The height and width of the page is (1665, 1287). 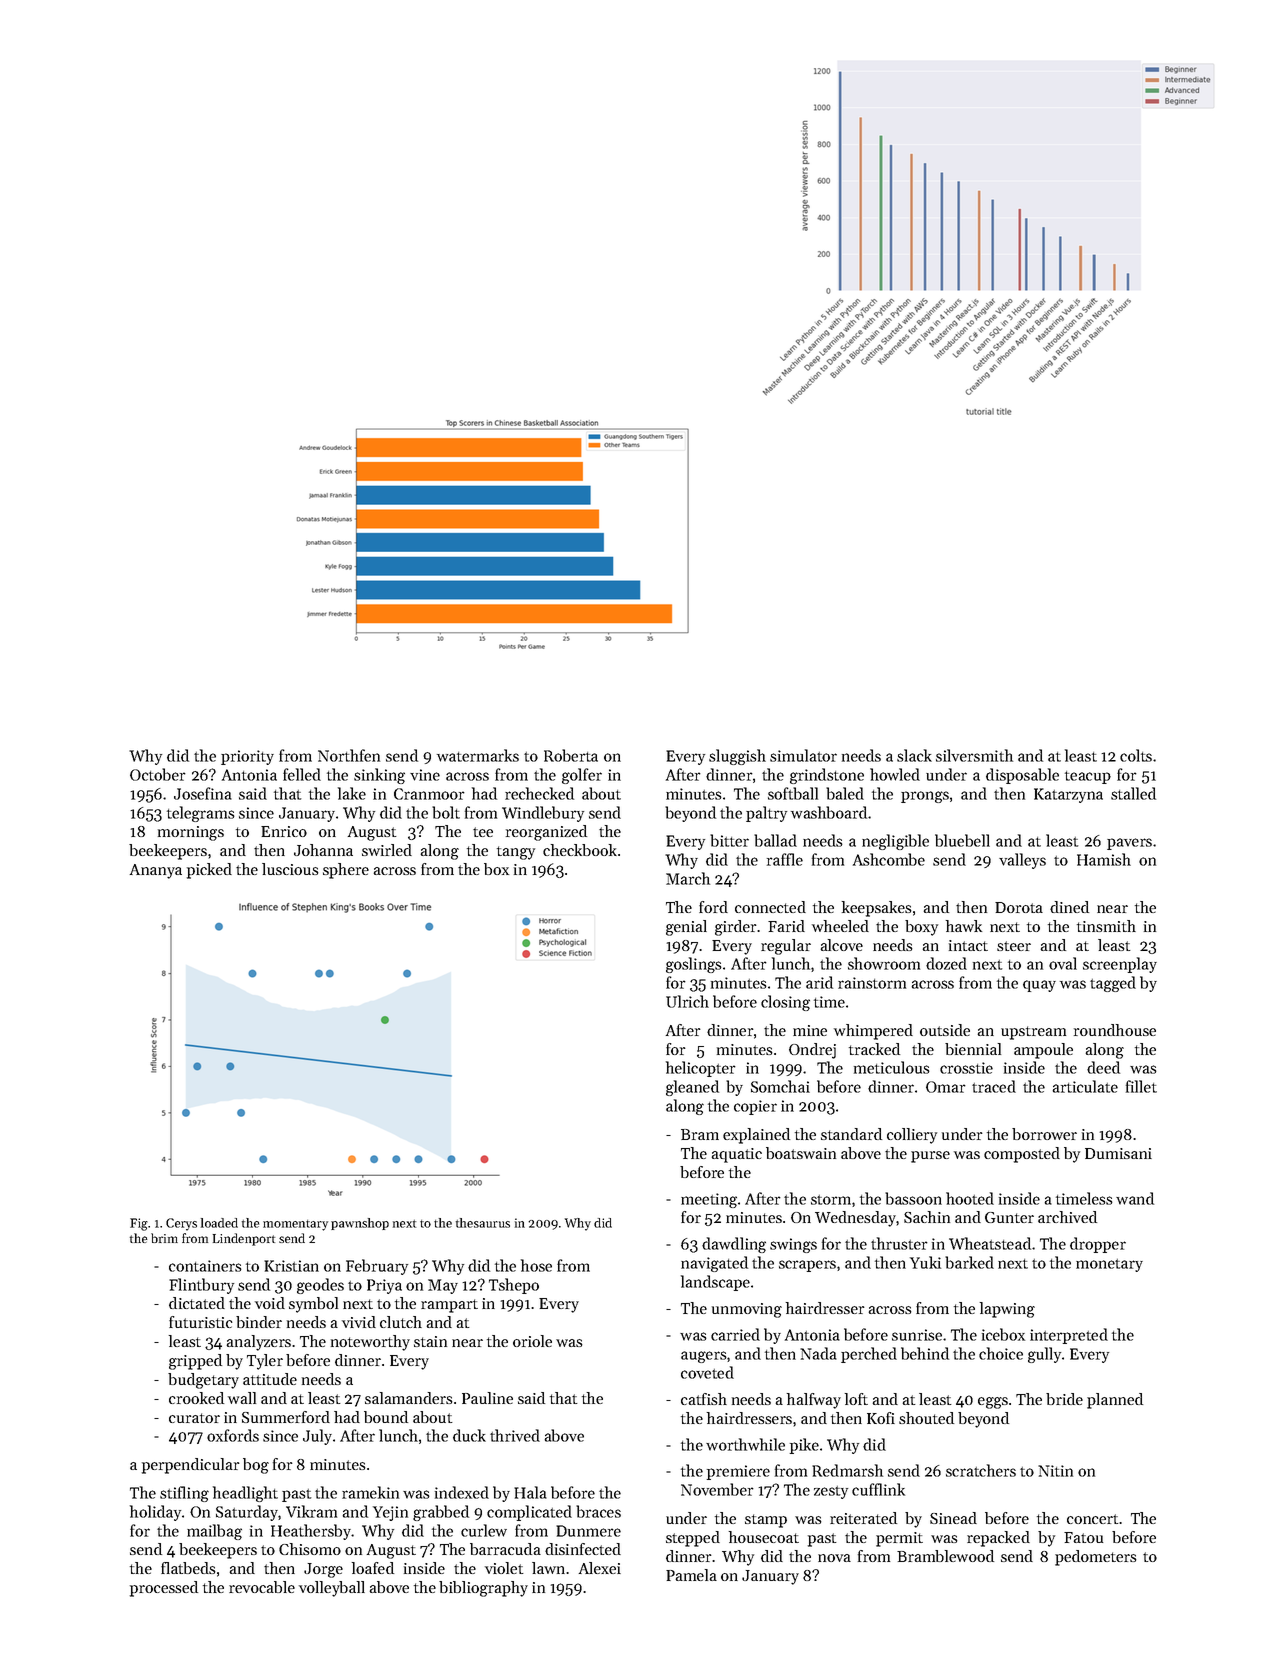 What do you see at coordinates (203, 1381) in the page?
I see `budgetary` at bounding box center [203, 1381].
